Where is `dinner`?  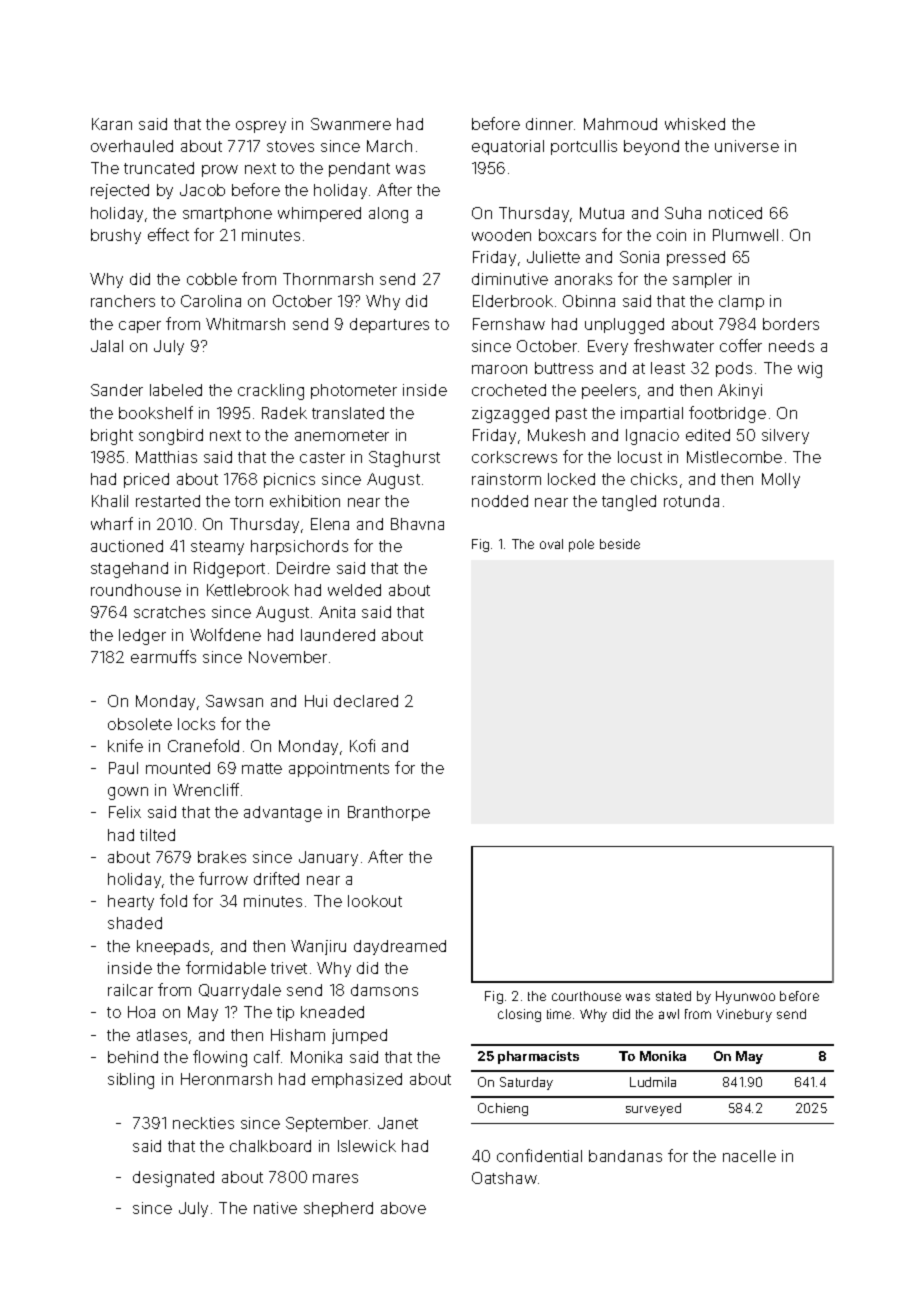
dinner is located at coordinates (549, 124).
